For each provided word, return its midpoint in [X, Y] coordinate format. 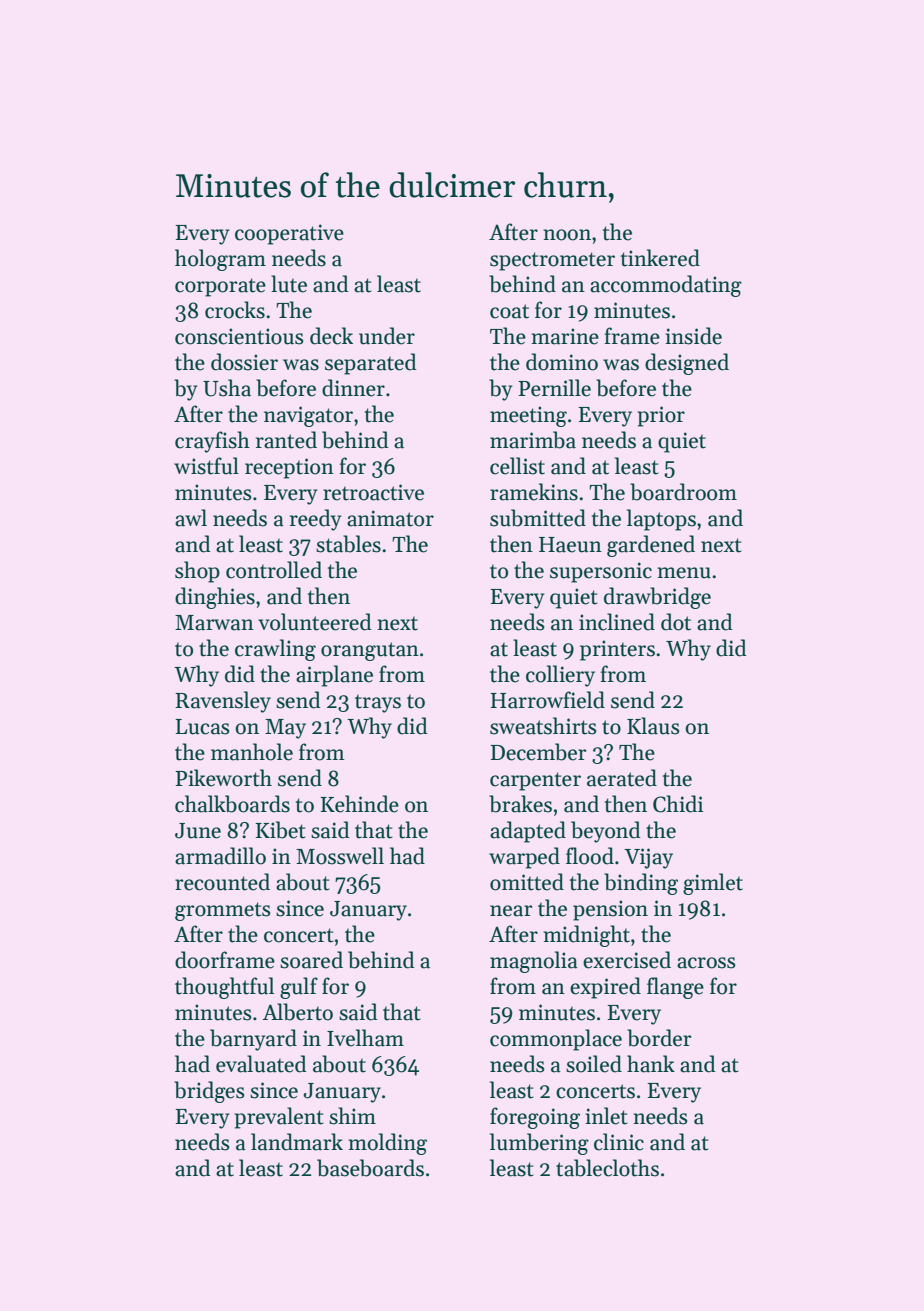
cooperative [289, 234]
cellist [517, 466]
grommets [223, 911]
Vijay [648, 858]
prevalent [279, 1118]
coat [509, 311]
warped [524, 858]
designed [687, 364]
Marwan [214, 623]
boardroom [683, 492]
